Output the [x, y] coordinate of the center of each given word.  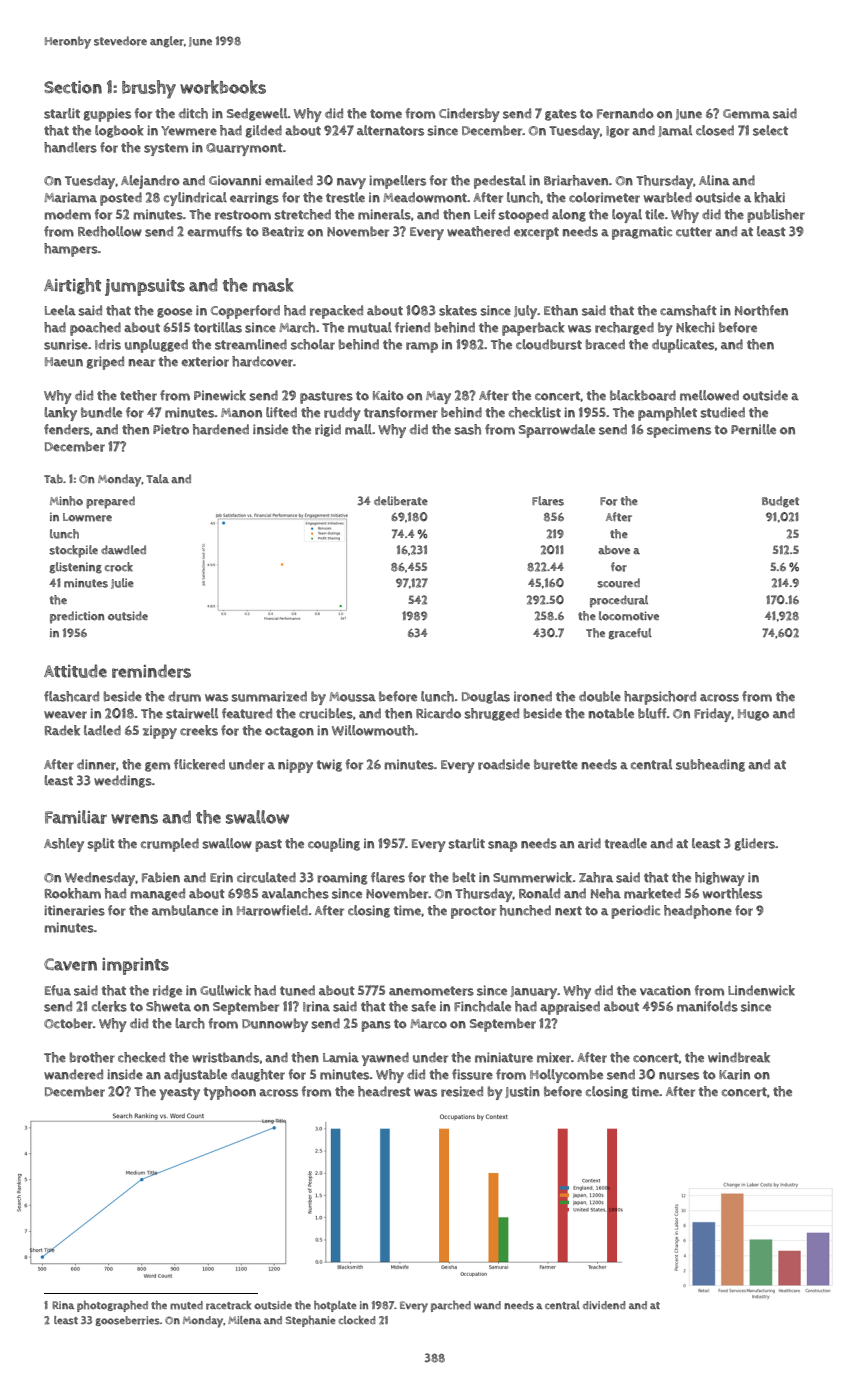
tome [386, 114]
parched [451, 1306]
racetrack [228, 1305]
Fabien [161, 877]
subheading [710, 765]
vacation [665, 990]
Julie [122, 583]
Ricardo [438, 713]
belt [464, 877]
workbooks [223, 87]
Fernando [625, 113]
